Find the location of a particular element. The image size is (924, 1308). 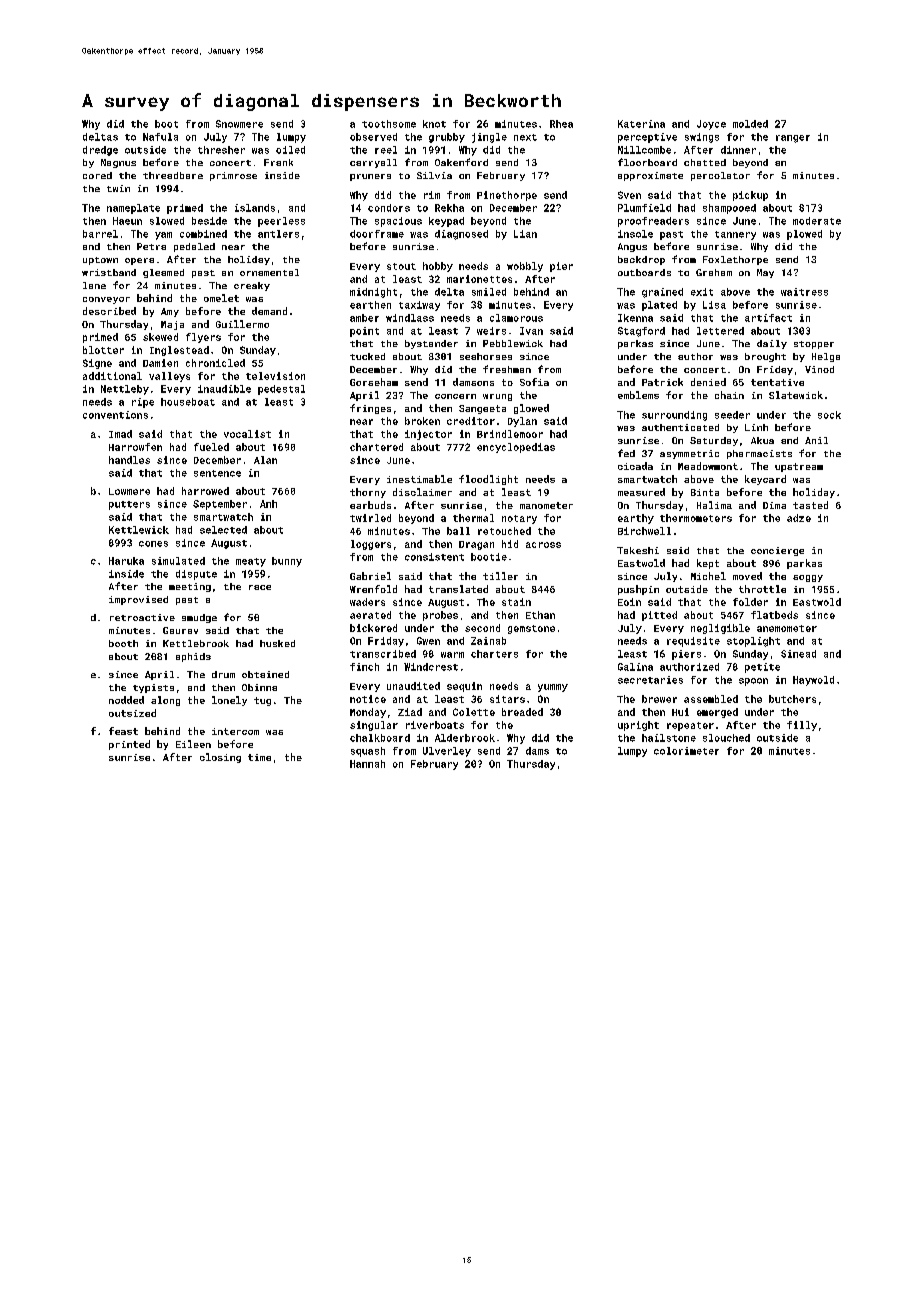

second is located at coordinates (482, 628).
